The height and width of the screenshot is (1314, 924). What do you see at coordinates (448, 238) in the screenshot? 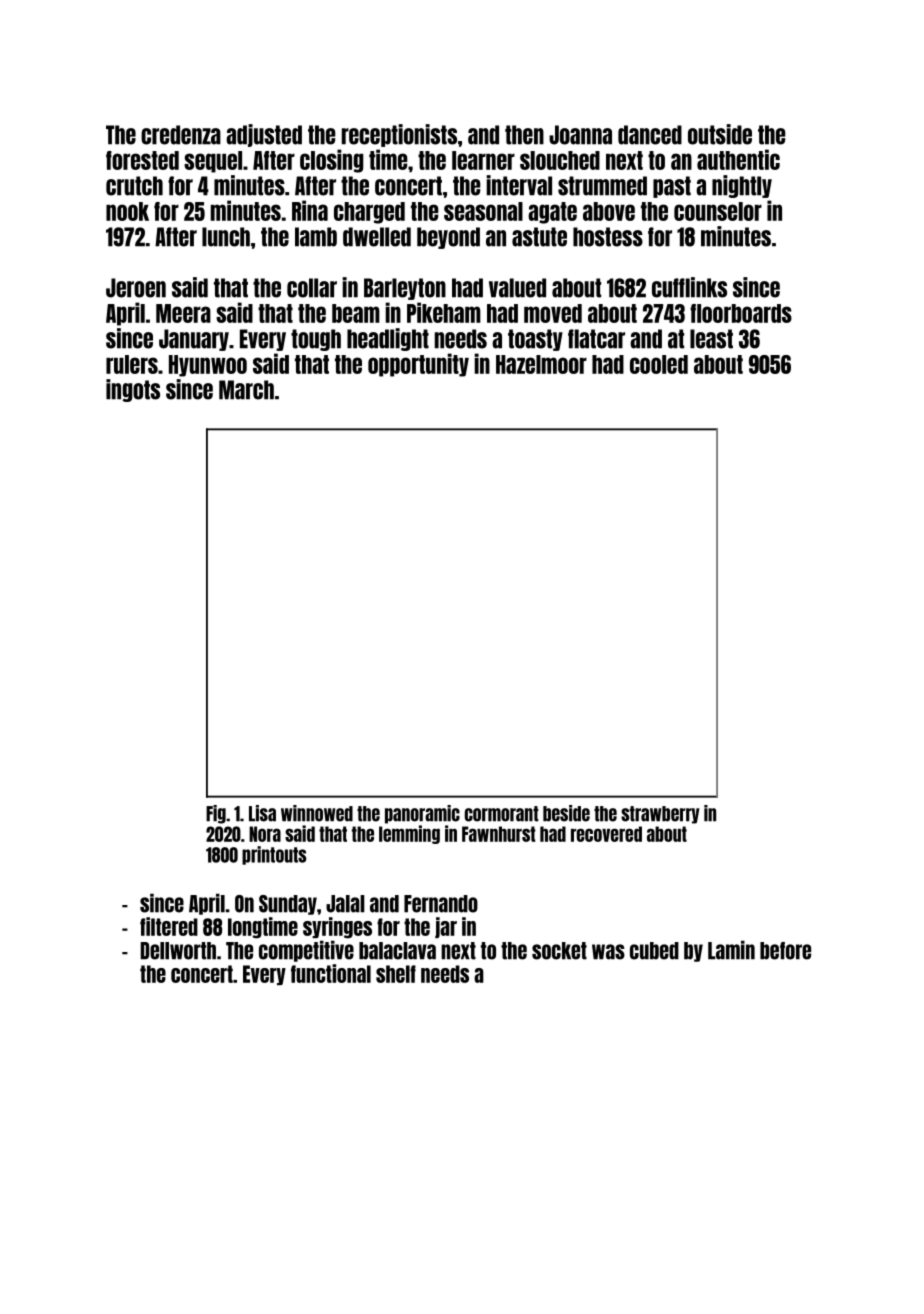
I see `beyond` at bounding box center [448, 238].
